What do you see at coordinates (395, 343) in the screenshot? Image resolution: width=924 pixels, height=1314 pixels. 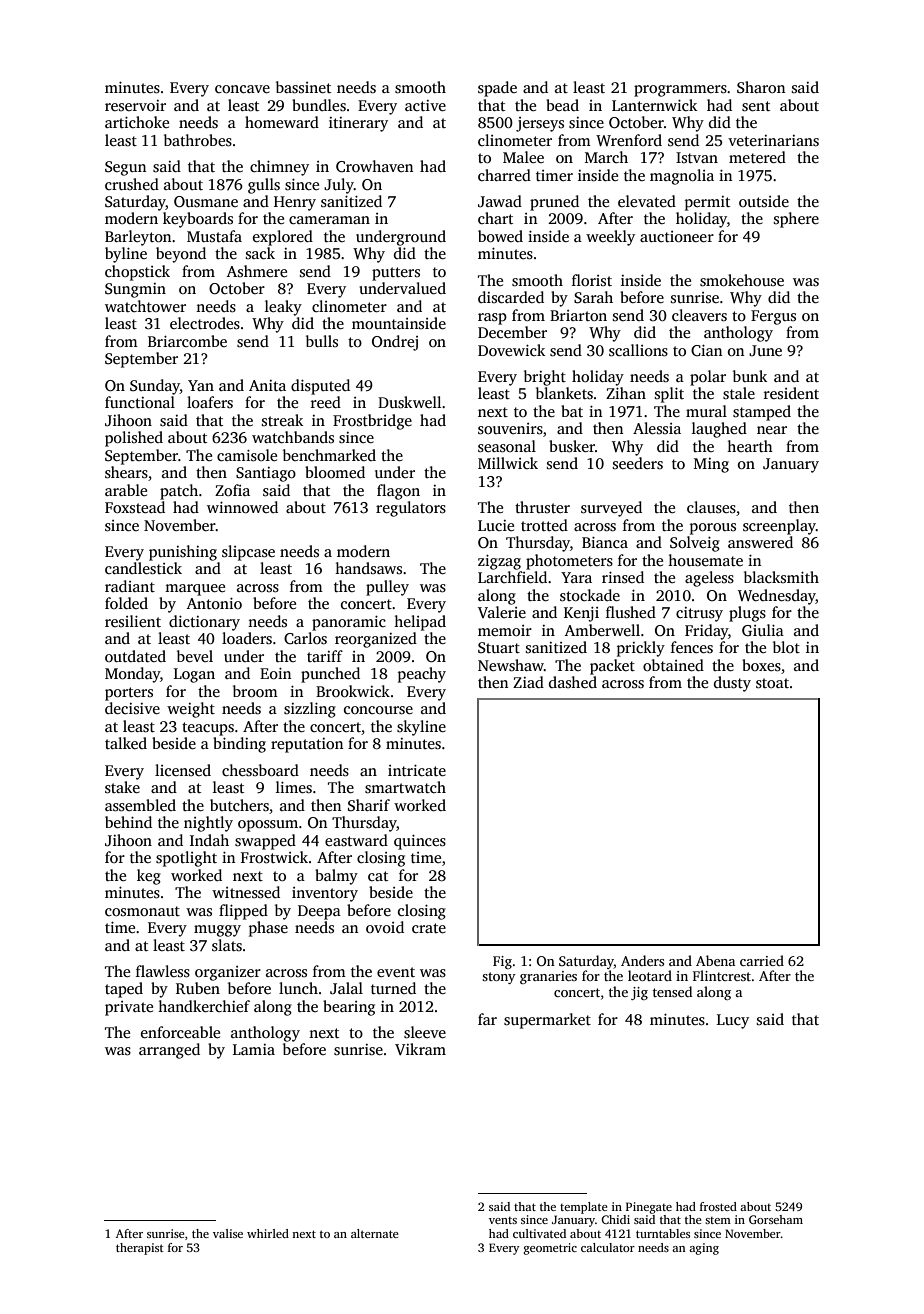 I see `Ondrej` at bounding box center [395, 343].
